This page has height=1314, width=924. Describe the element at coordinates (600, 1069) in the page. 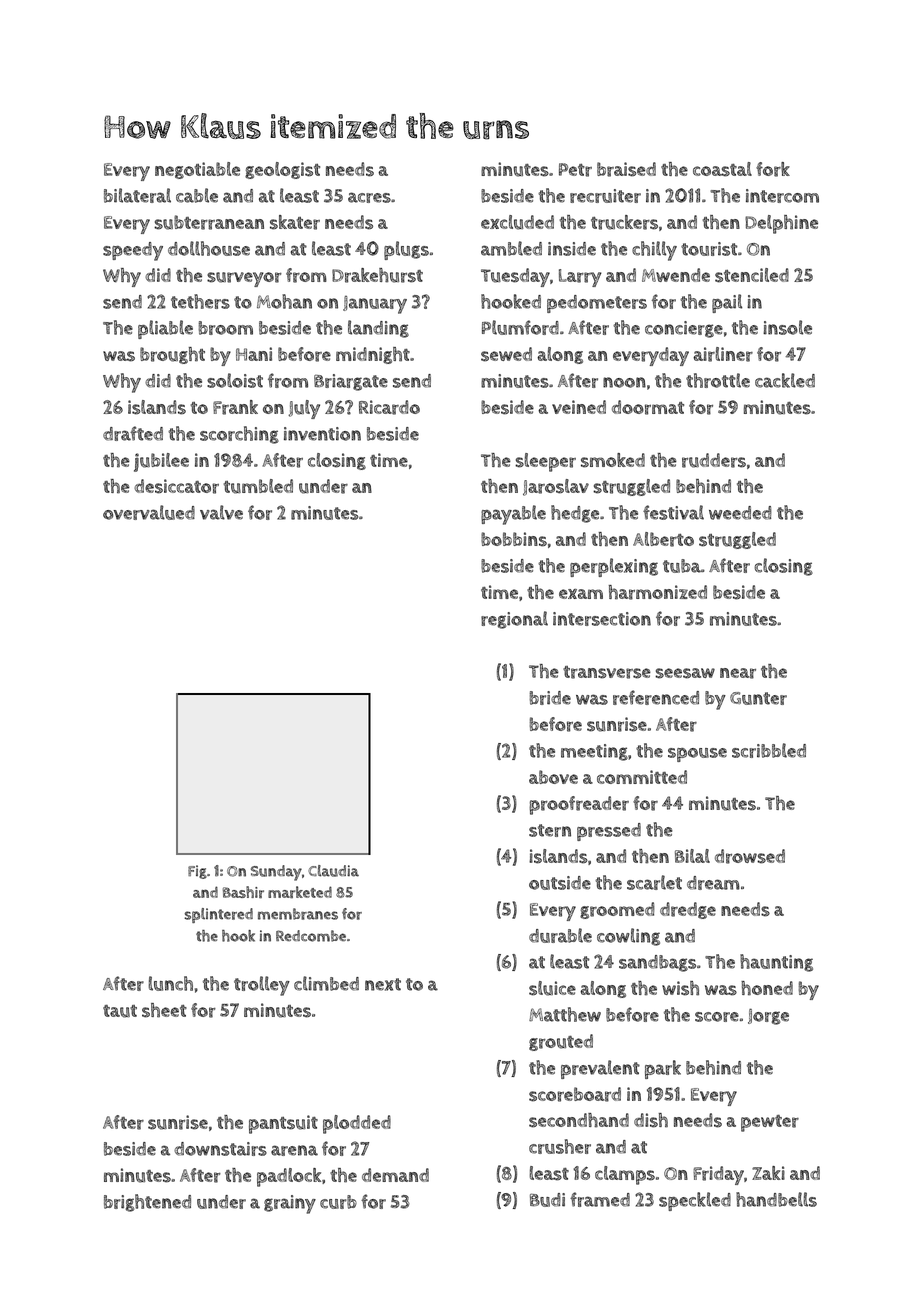

I see `prevalent` at that location.
